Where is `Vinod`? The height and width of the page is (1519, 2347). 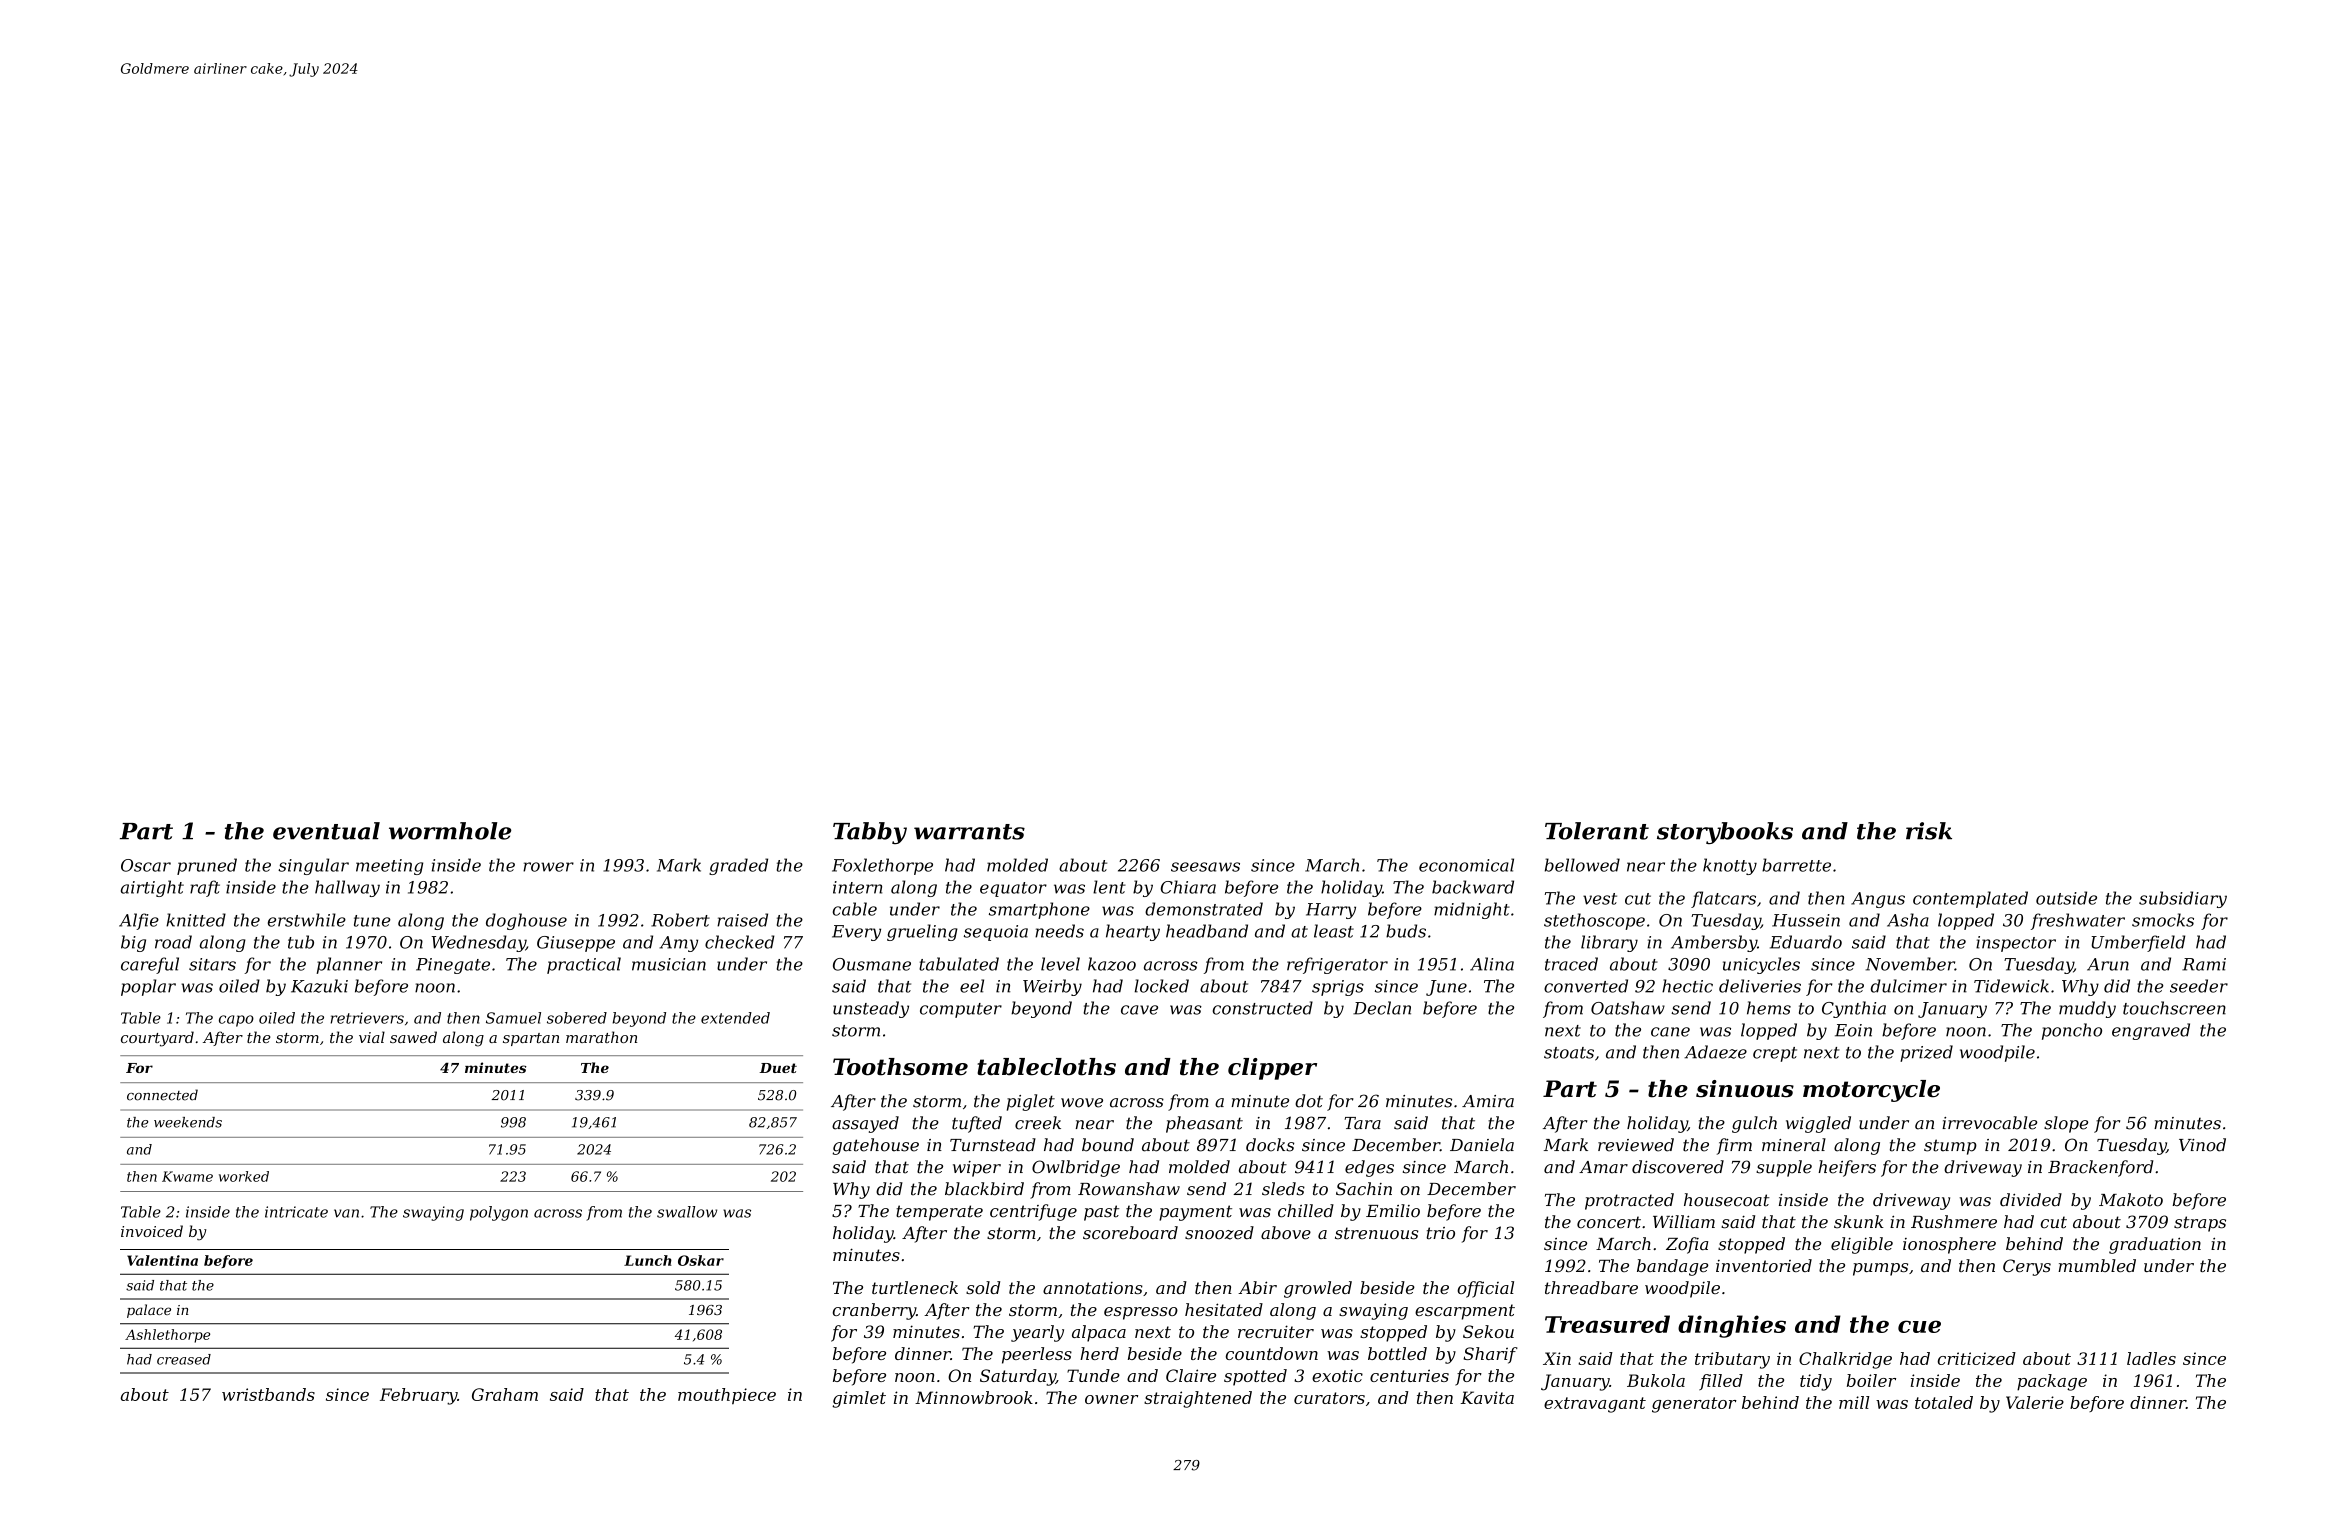
Vinod is located at coordinates (2202, 1145).
